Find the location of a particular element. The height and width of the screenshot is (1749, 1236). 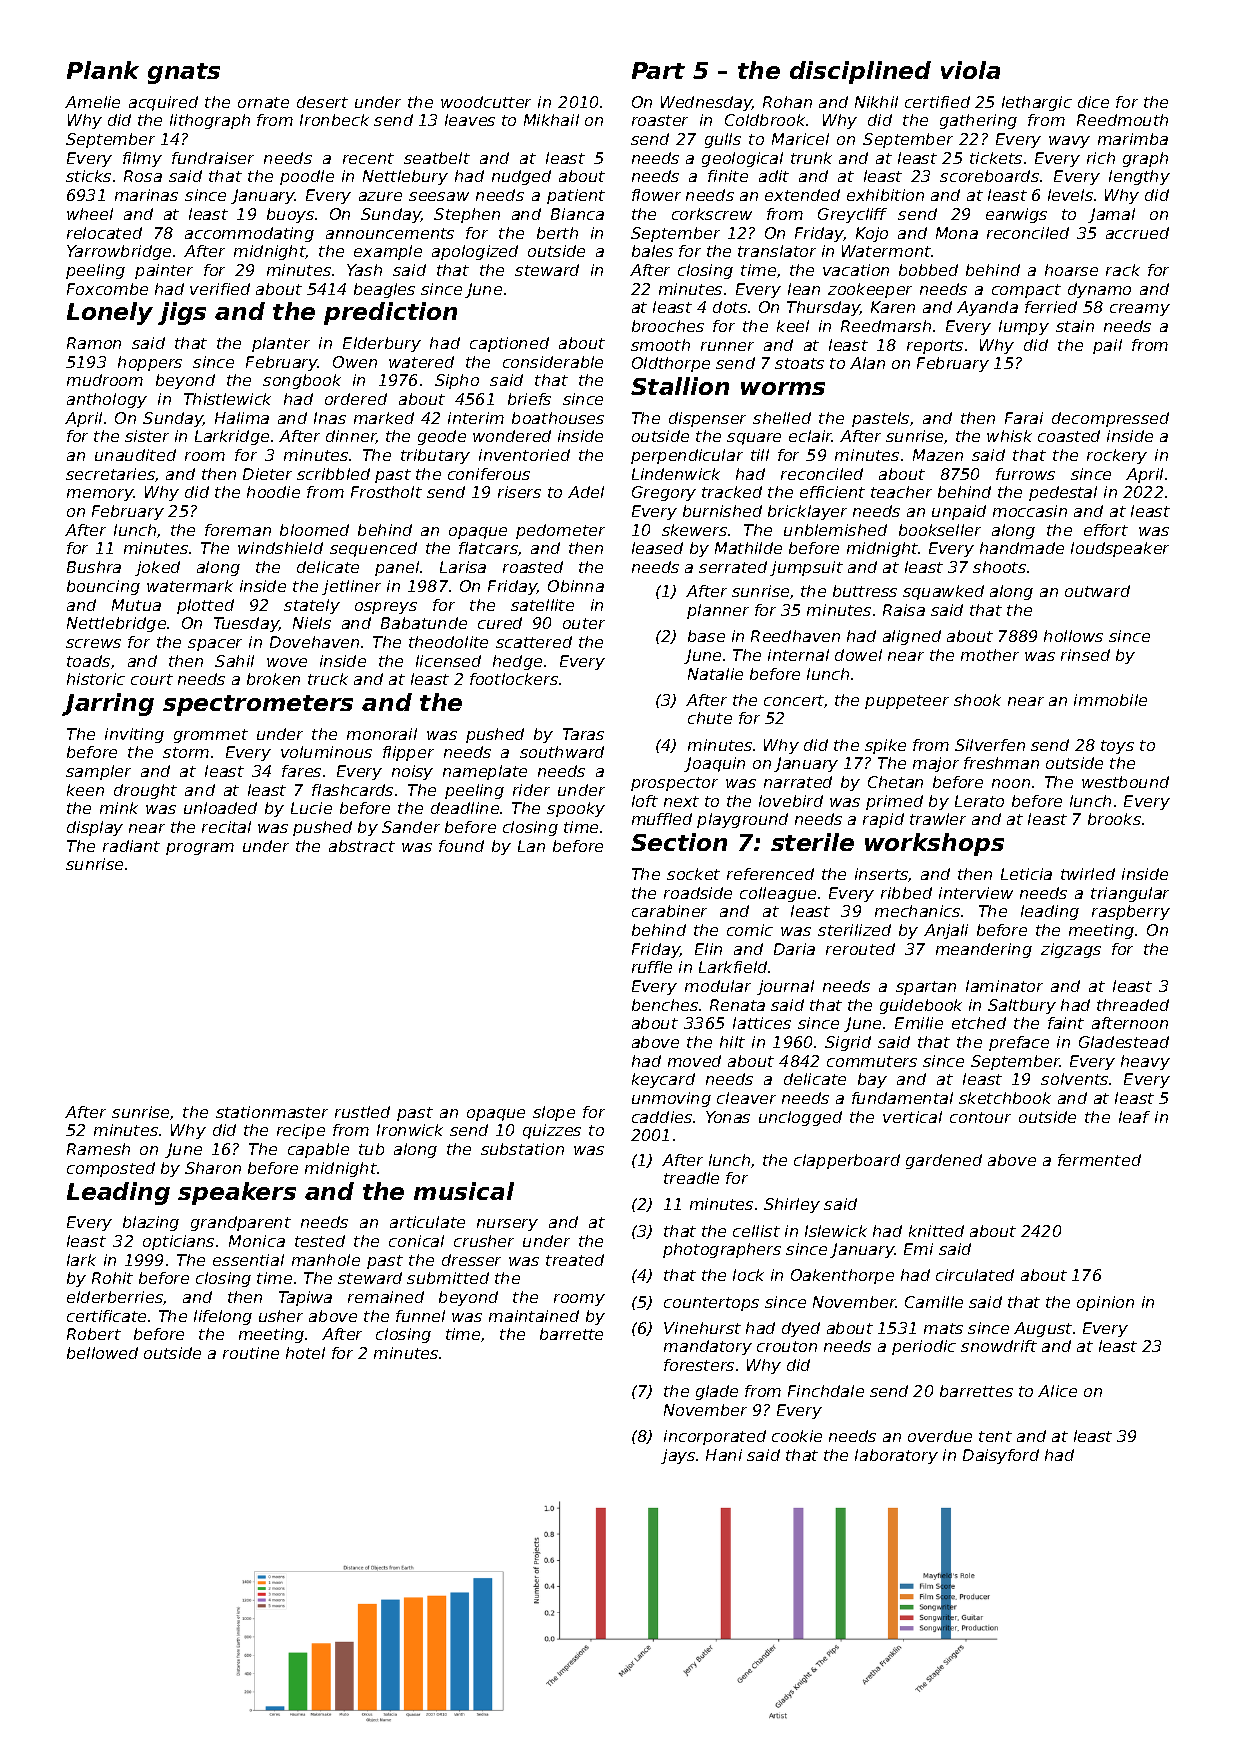

Amelie is located at coordinates (92, 102).
